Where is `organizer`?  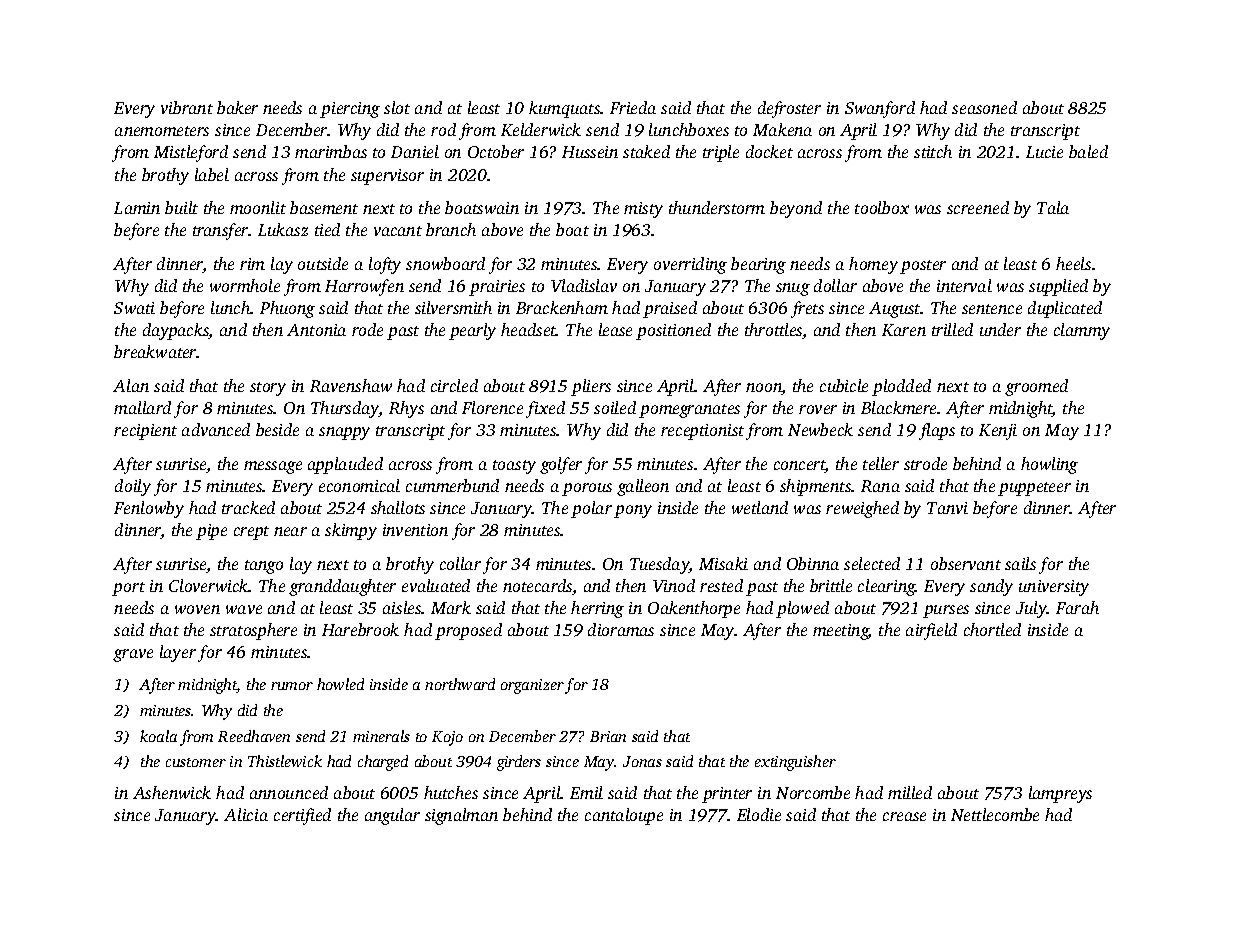
organizer is located at coordinates (532, 686).
